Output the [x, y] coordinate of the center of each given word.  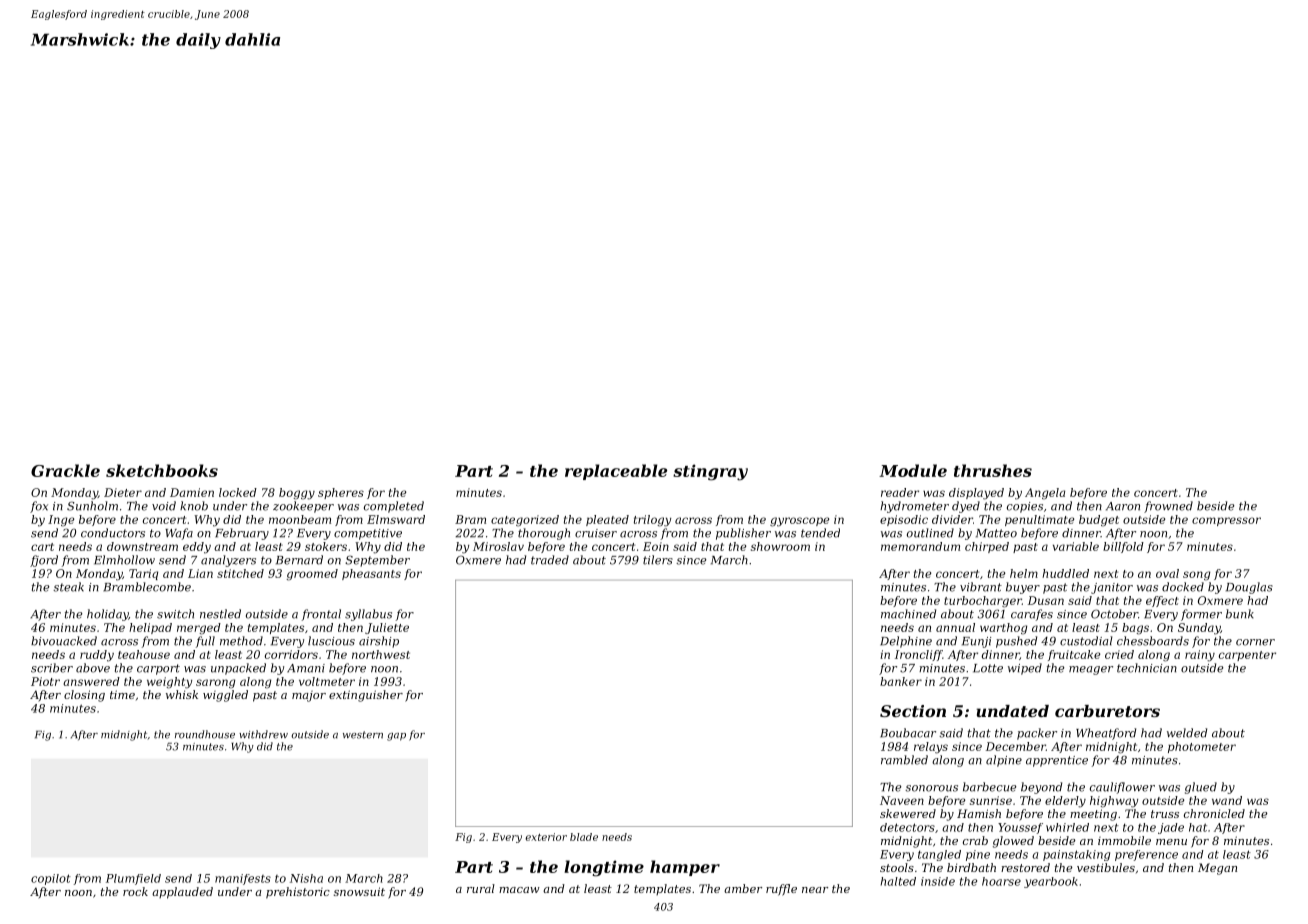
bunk [1240, 614]
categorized [525, 521]
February [242, 534]
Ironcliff [919, 655]
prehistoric [298, 893]
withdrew [263, 734]
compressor [1226, 521]
